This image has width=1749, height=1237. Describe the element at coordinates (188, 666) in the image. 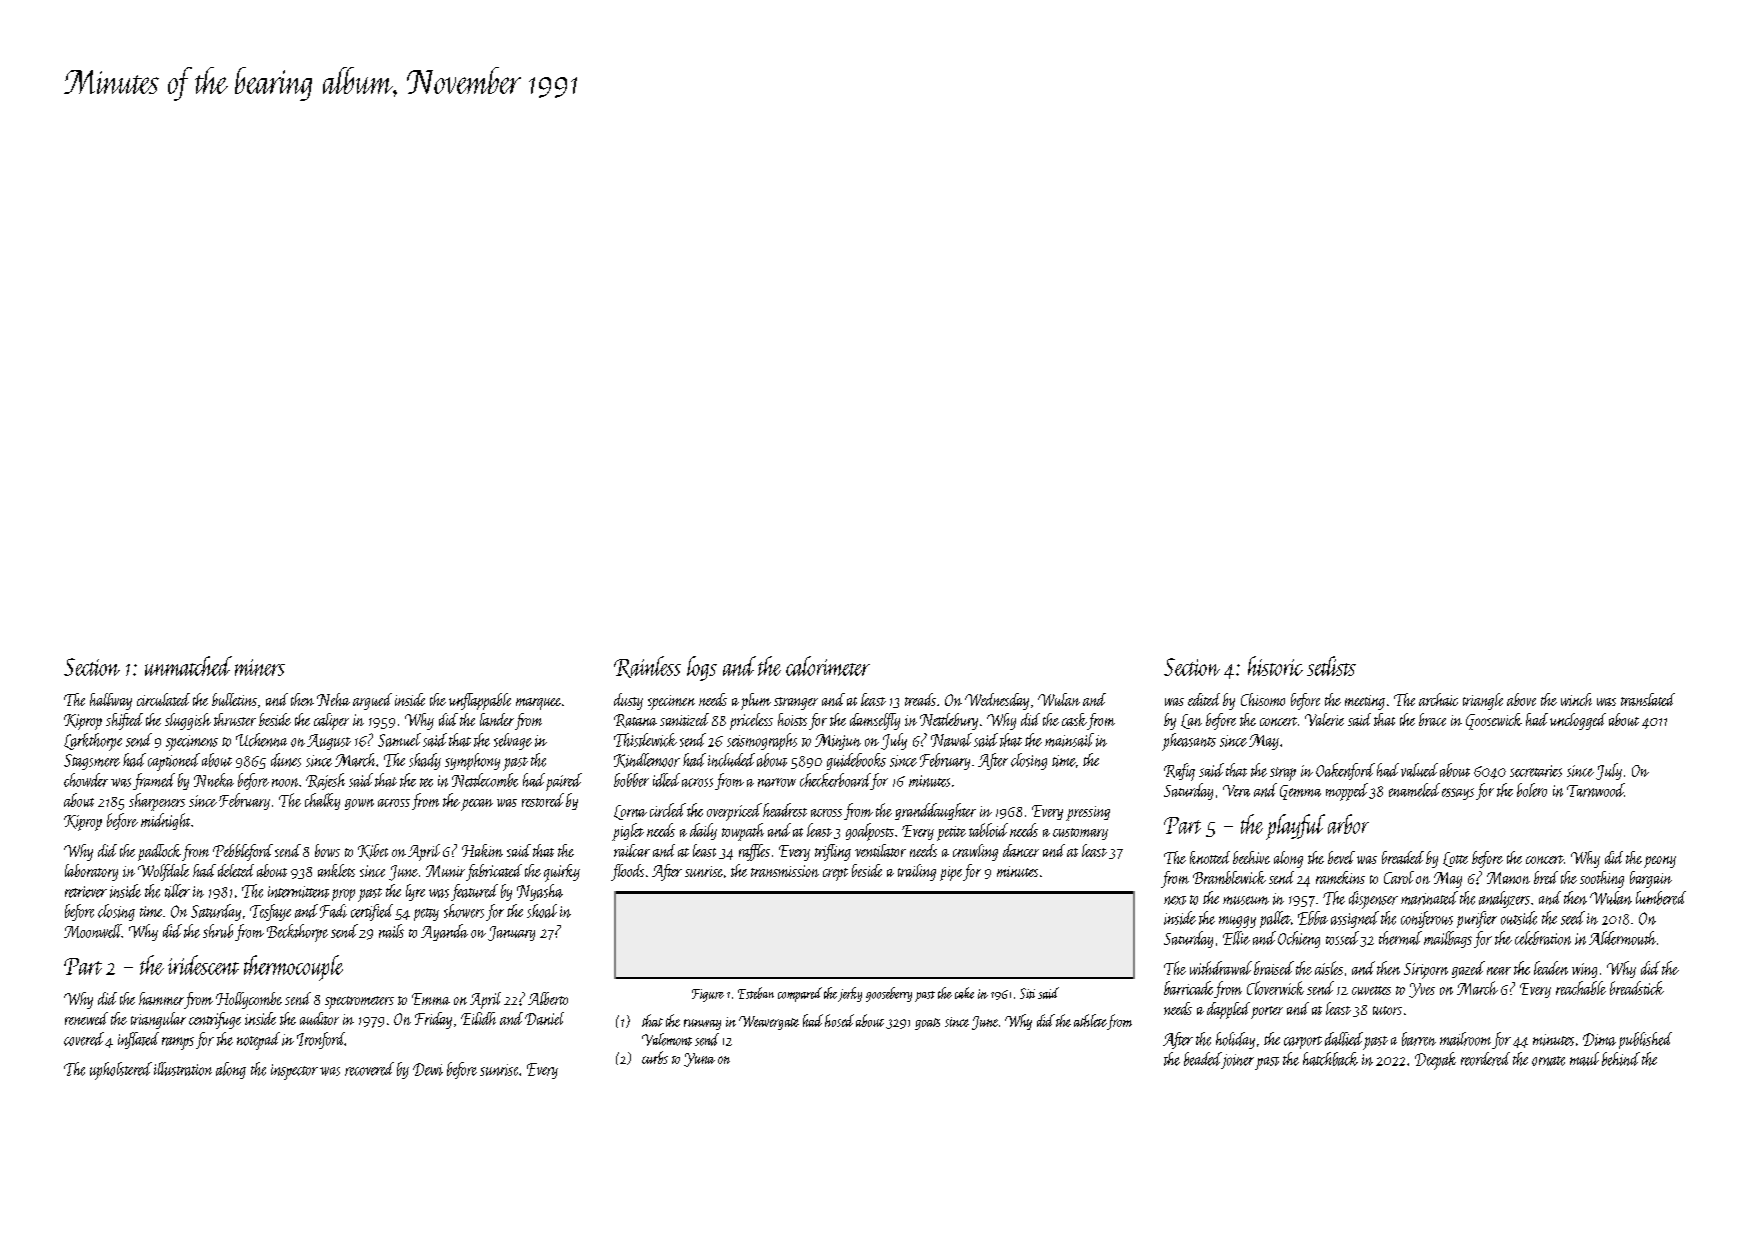

I see `unmatched` at that location.
